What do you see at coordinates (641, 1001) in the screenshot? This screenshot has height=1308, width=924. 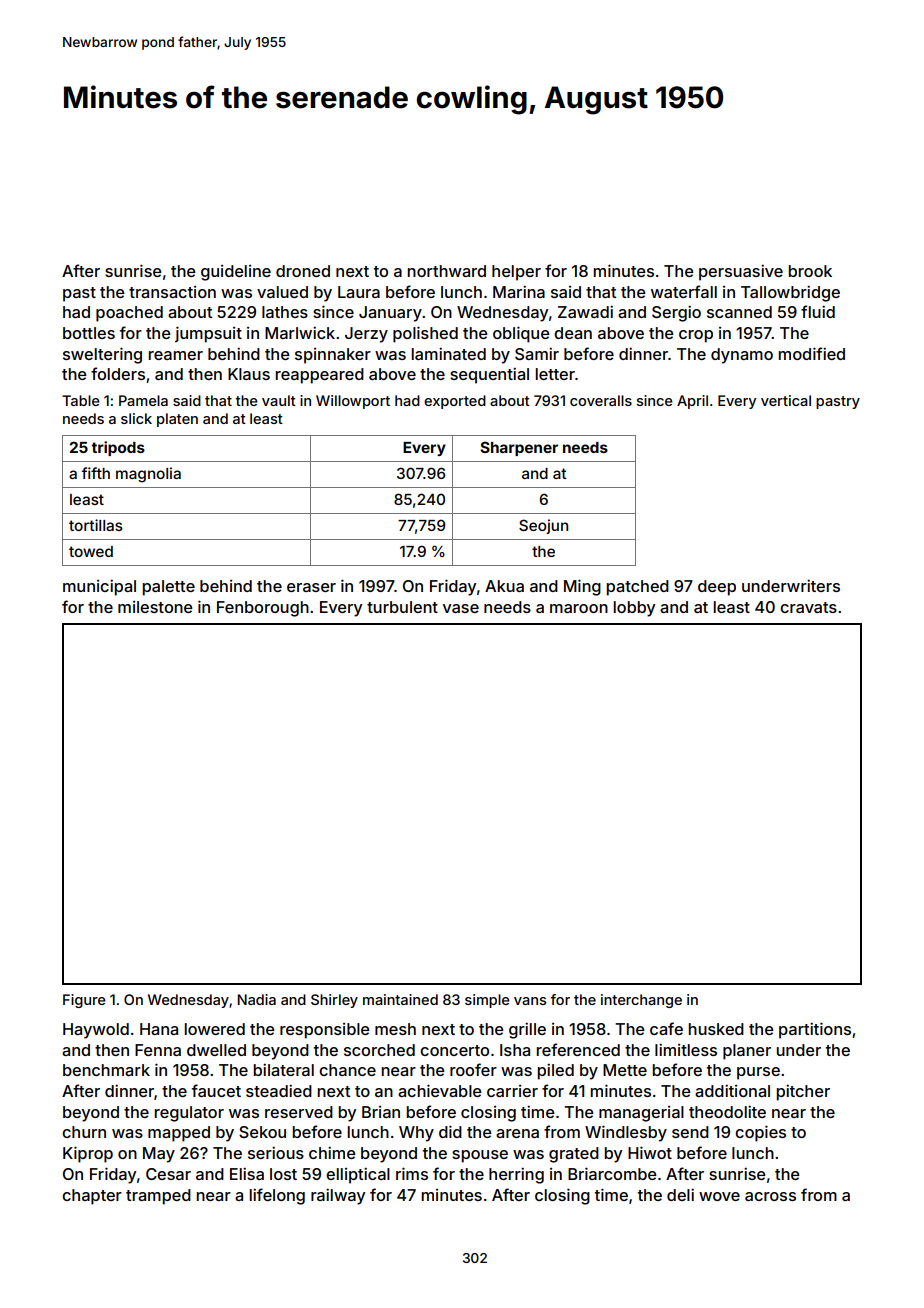 I see `interchange` at bounding box center [641, 1001].
